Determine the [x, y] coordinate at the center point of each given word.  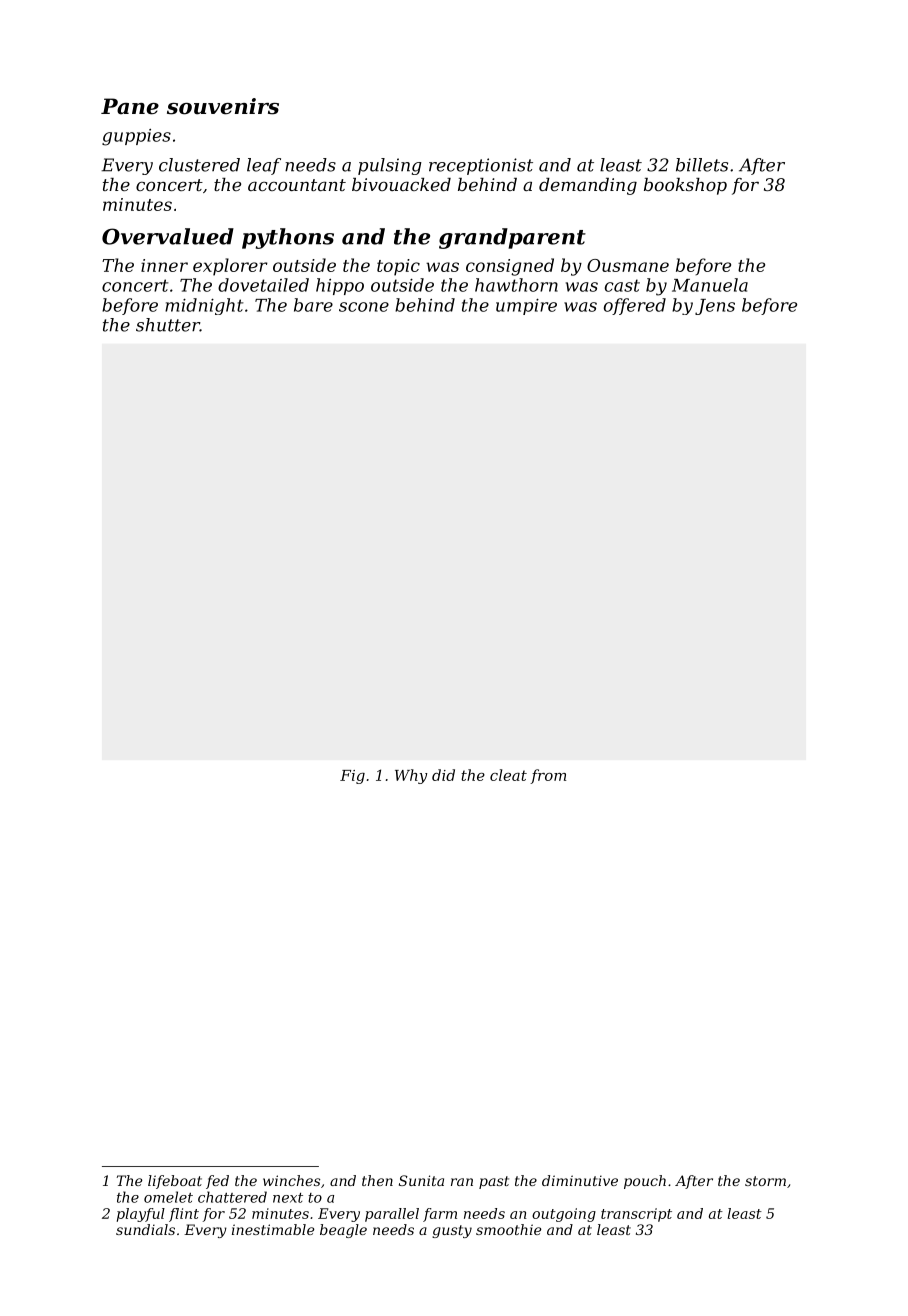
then [377, 1180]
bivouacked [401, 184]
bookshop [685, 186]
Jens [715, 307]
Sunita [421, 1180]
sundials [145, 1229]
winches [291, 1180]
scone [364, 307]
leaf [264, 166]
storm [765, 1181]
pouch [645, 1182]
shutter [168, 325]
